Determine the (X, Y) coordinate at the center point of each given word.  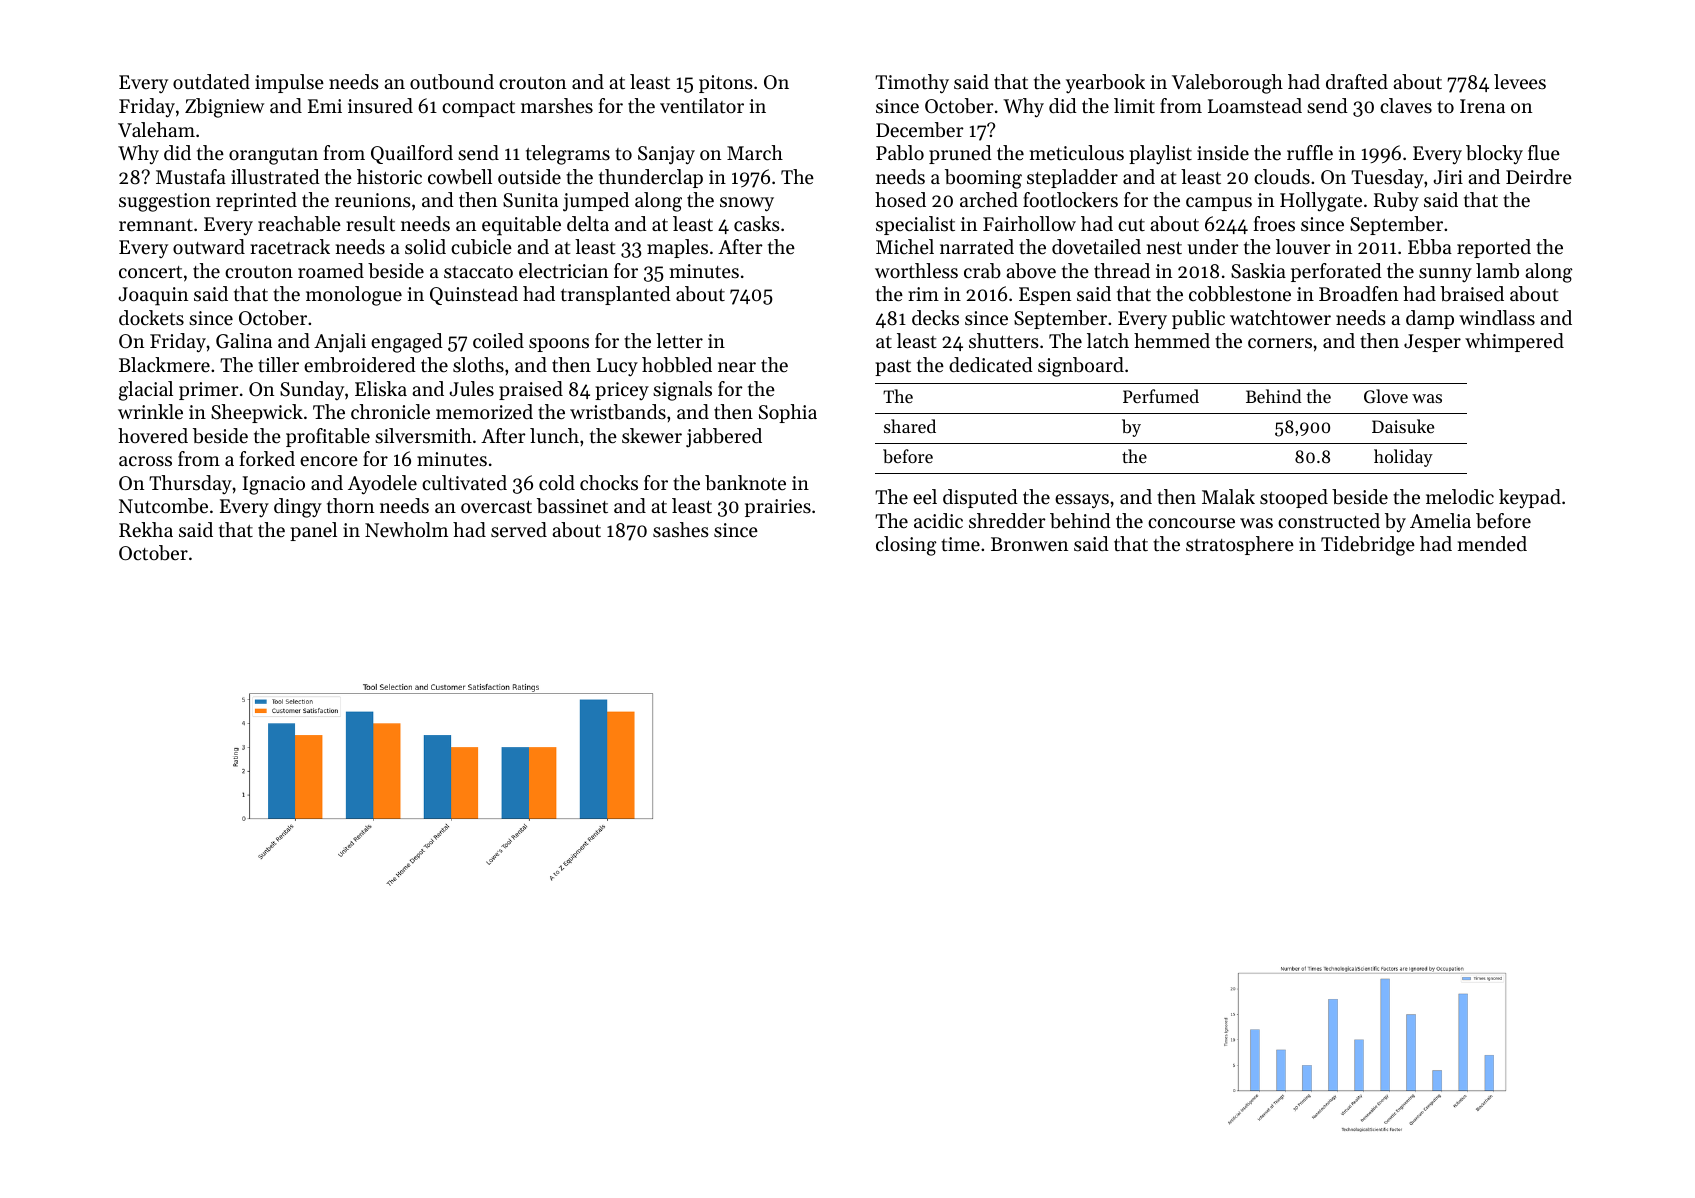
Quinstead (474, 295)
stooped (1294, 498)
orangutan (273, 156)
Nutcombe (163, 506)
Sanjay (666, 155)
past (893, 368)
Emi (325, 106)
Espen (1045, 296)
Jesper (1432, 343)
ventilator (702, 105)
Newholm (406, 530)
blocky (1494, 155)
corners (1280, 343)
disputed (980, 498)
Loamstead (1255, 106)
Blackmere (164, 365)
